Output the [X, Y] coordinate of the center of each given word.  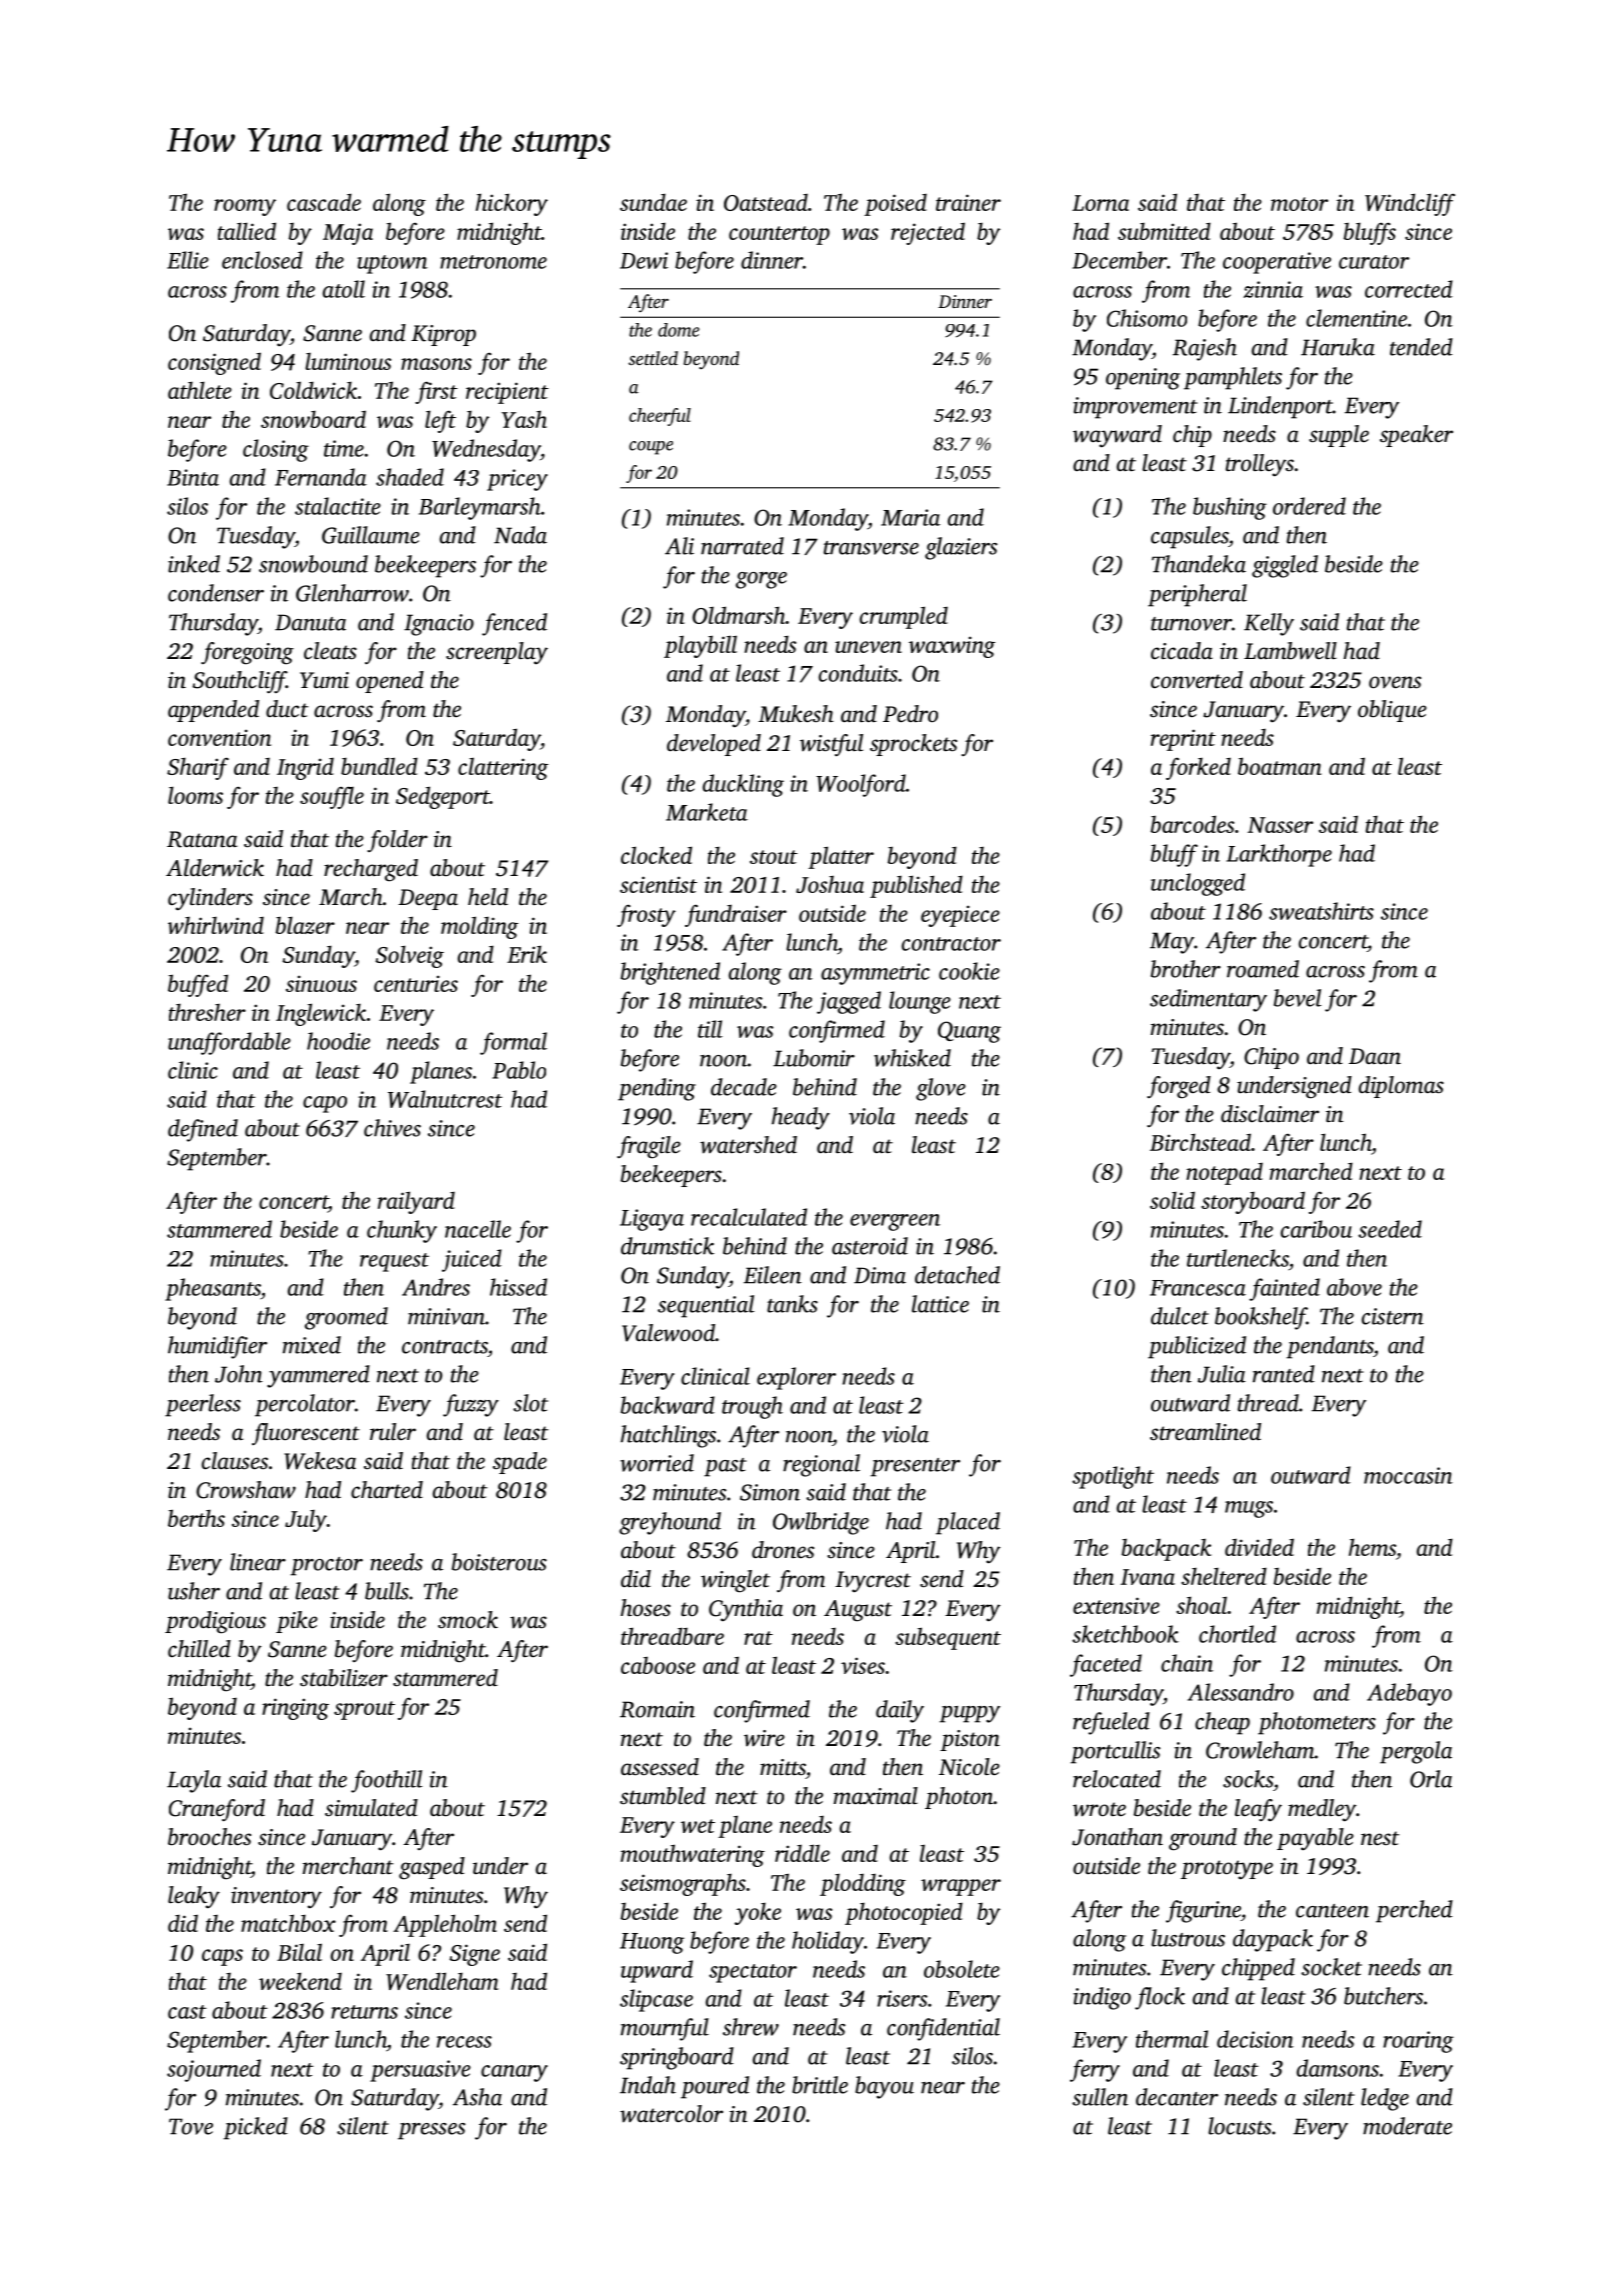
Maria [910, 517]
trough [752, 1407]
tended [1421, 347]
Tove [191, 2126]
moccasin [1408, 1475]
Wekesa [320, 1461]
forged [1179, 1087]
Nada [520, 535]
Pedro [910, 713]
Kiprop [443, 335]
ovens [1395, 682]
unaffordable [229, 1043]
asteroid [870, 1246]
